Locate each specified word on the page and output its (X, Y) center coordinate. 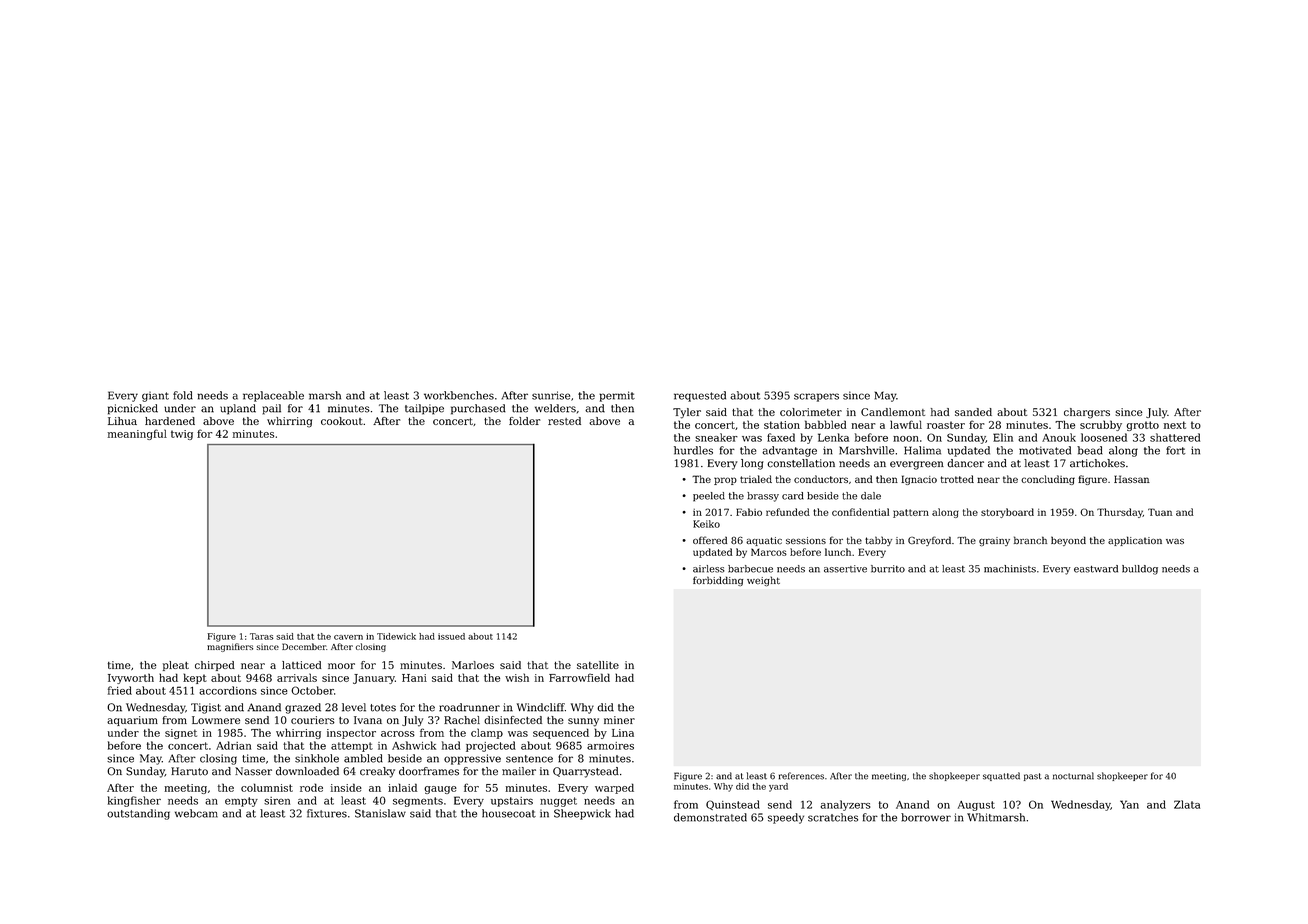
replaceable (273, 396)
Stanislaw (380, 813)
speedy (786, 818)
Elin (1003, 437)
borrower (926, 817)
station (782, 425)
